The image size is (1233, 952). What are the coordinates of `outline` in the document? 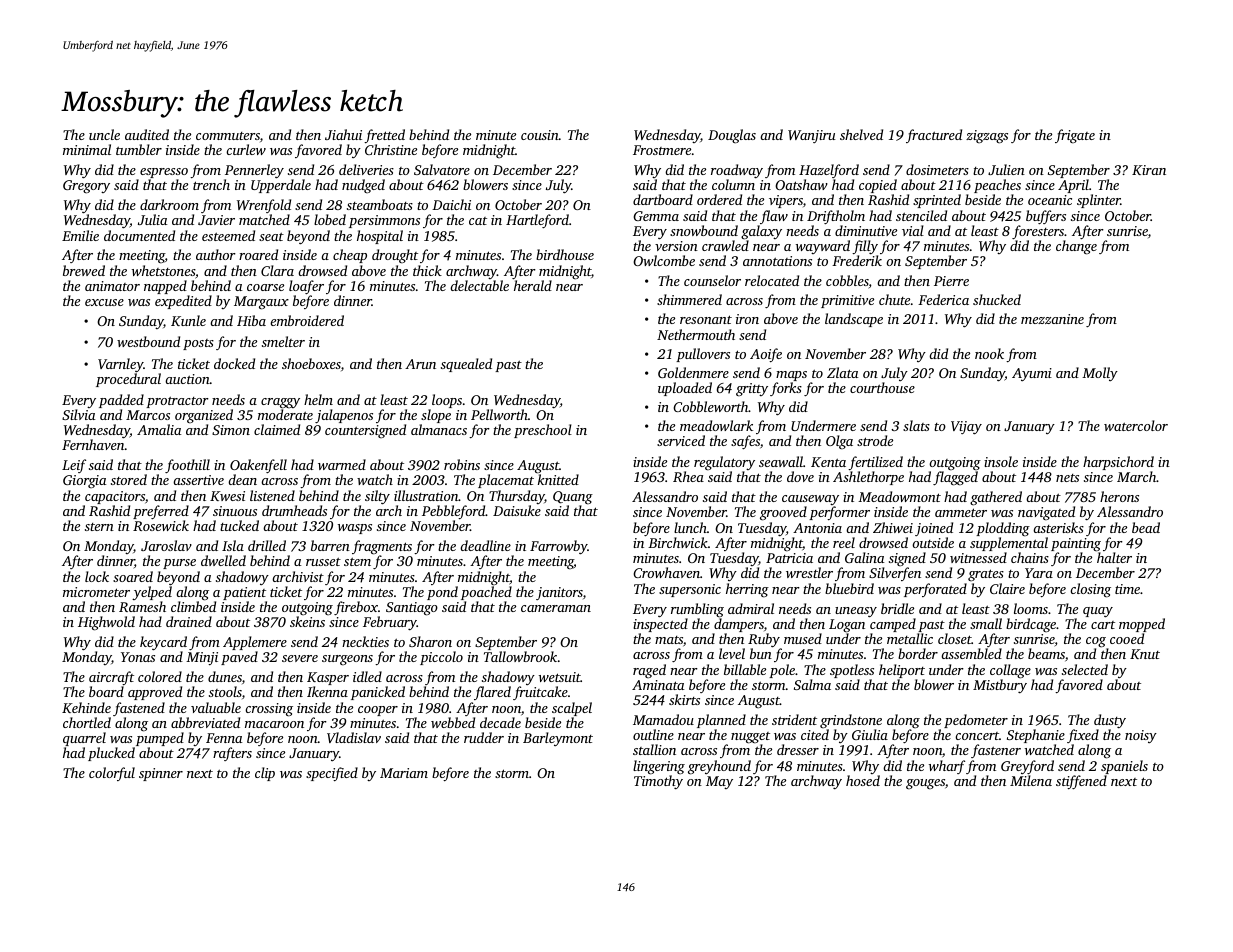 It's located at (653, 734).
